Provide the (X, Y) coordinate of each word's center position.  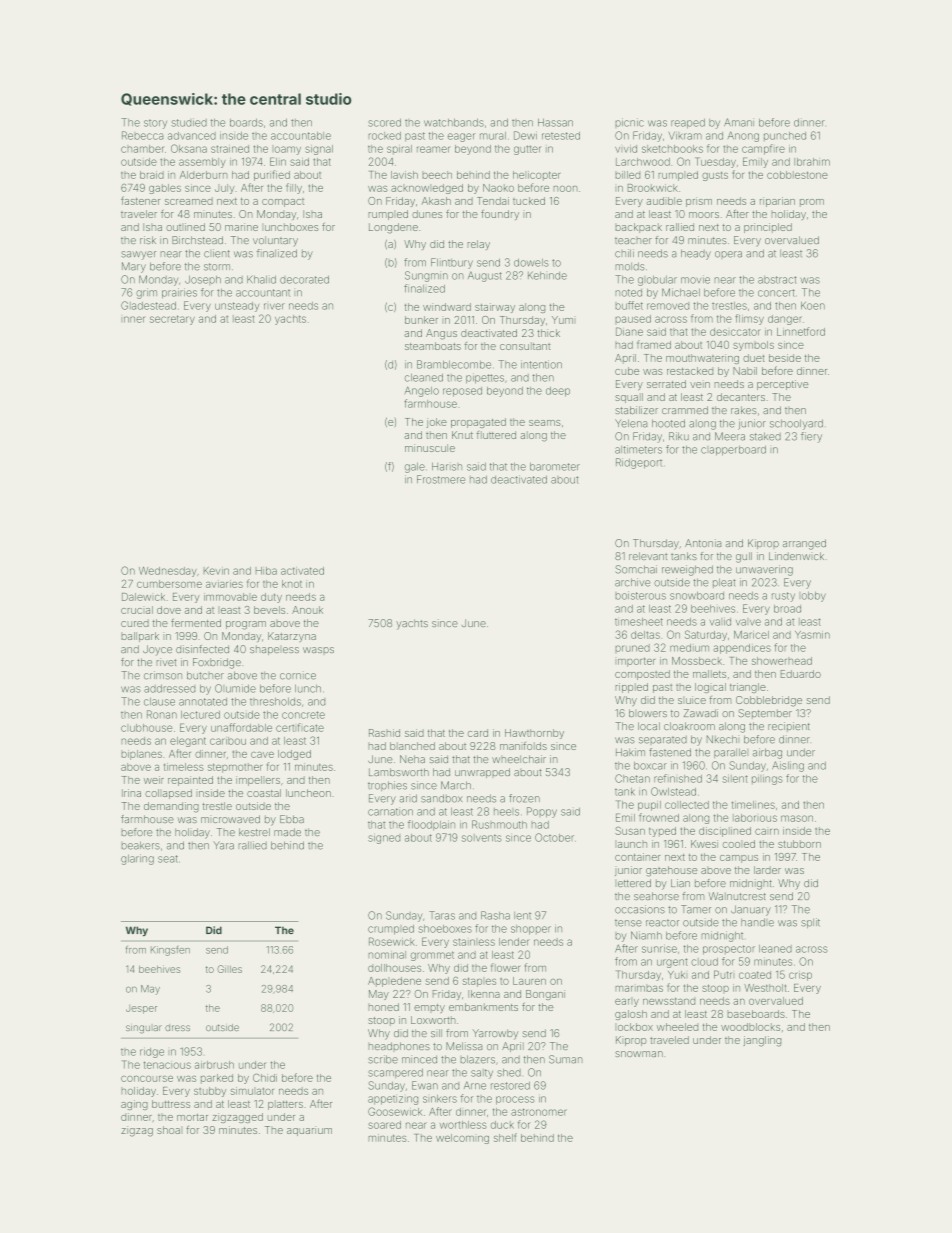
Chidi (265, 1077)
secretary (172, 320)
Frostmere (441, 479)
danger (785, 320)
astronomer (539, 1112)
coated (755, 975)
